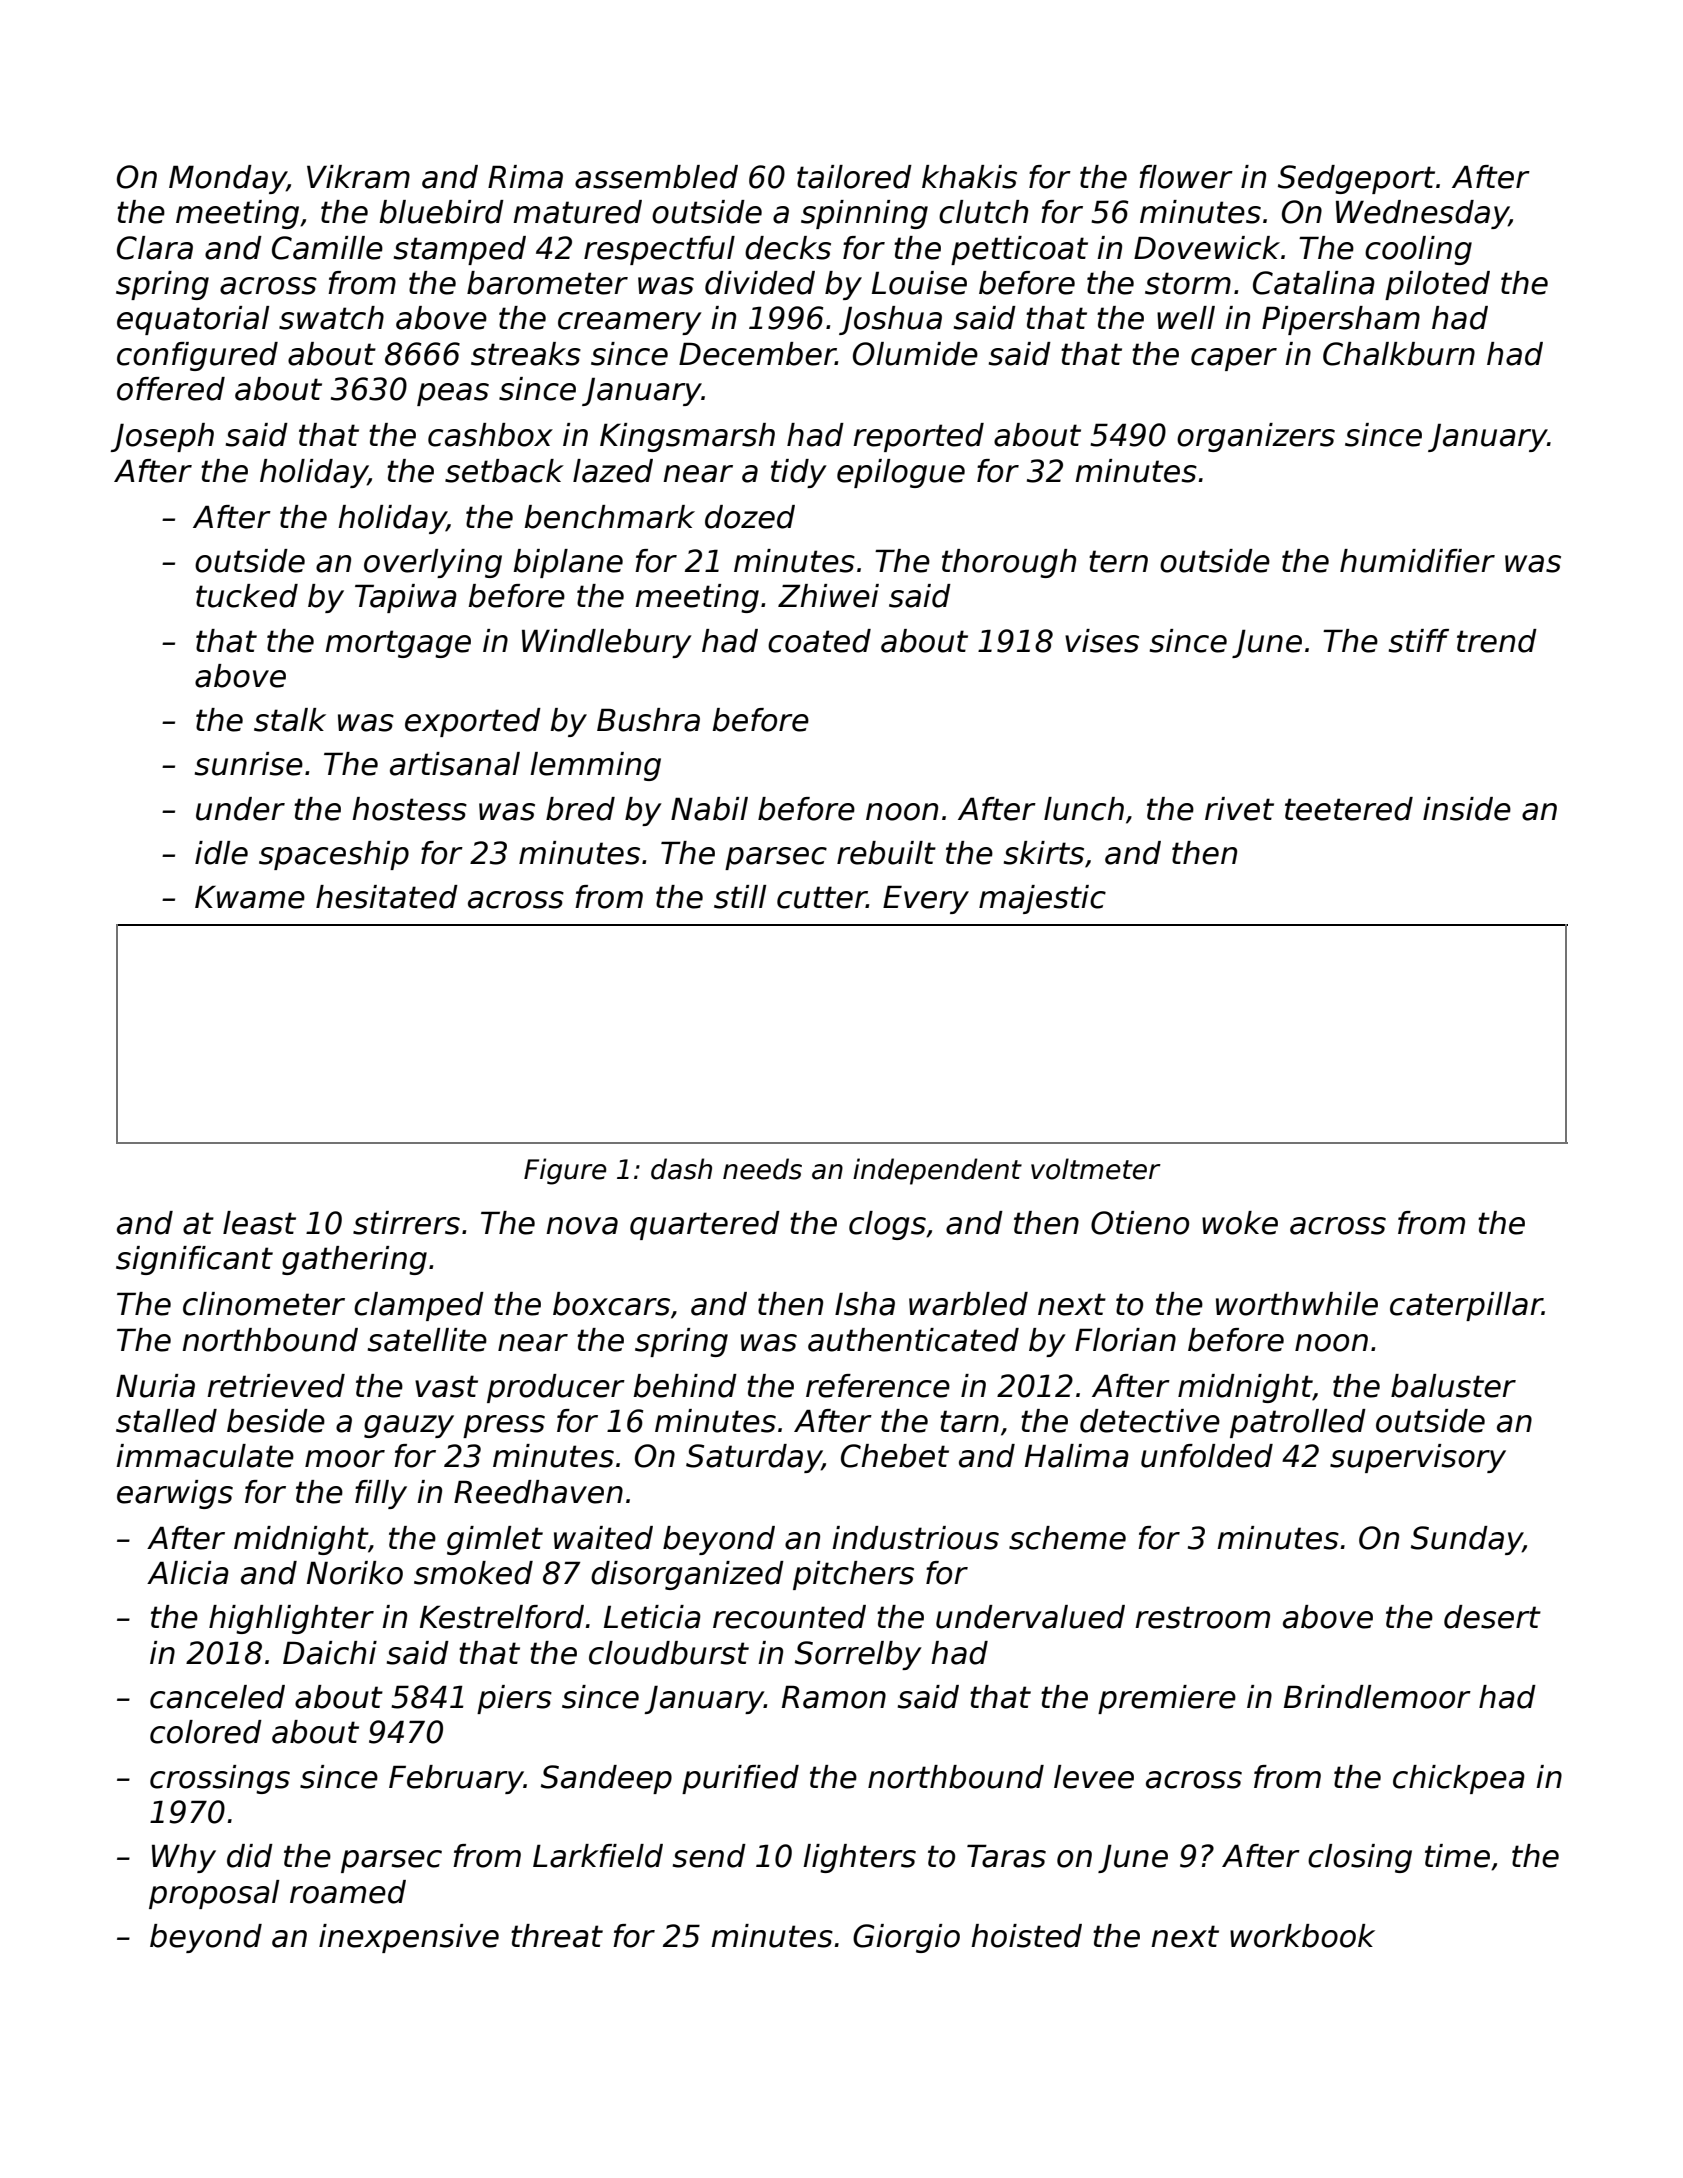  I want to click on cloudburst, so click(669, 1653).
